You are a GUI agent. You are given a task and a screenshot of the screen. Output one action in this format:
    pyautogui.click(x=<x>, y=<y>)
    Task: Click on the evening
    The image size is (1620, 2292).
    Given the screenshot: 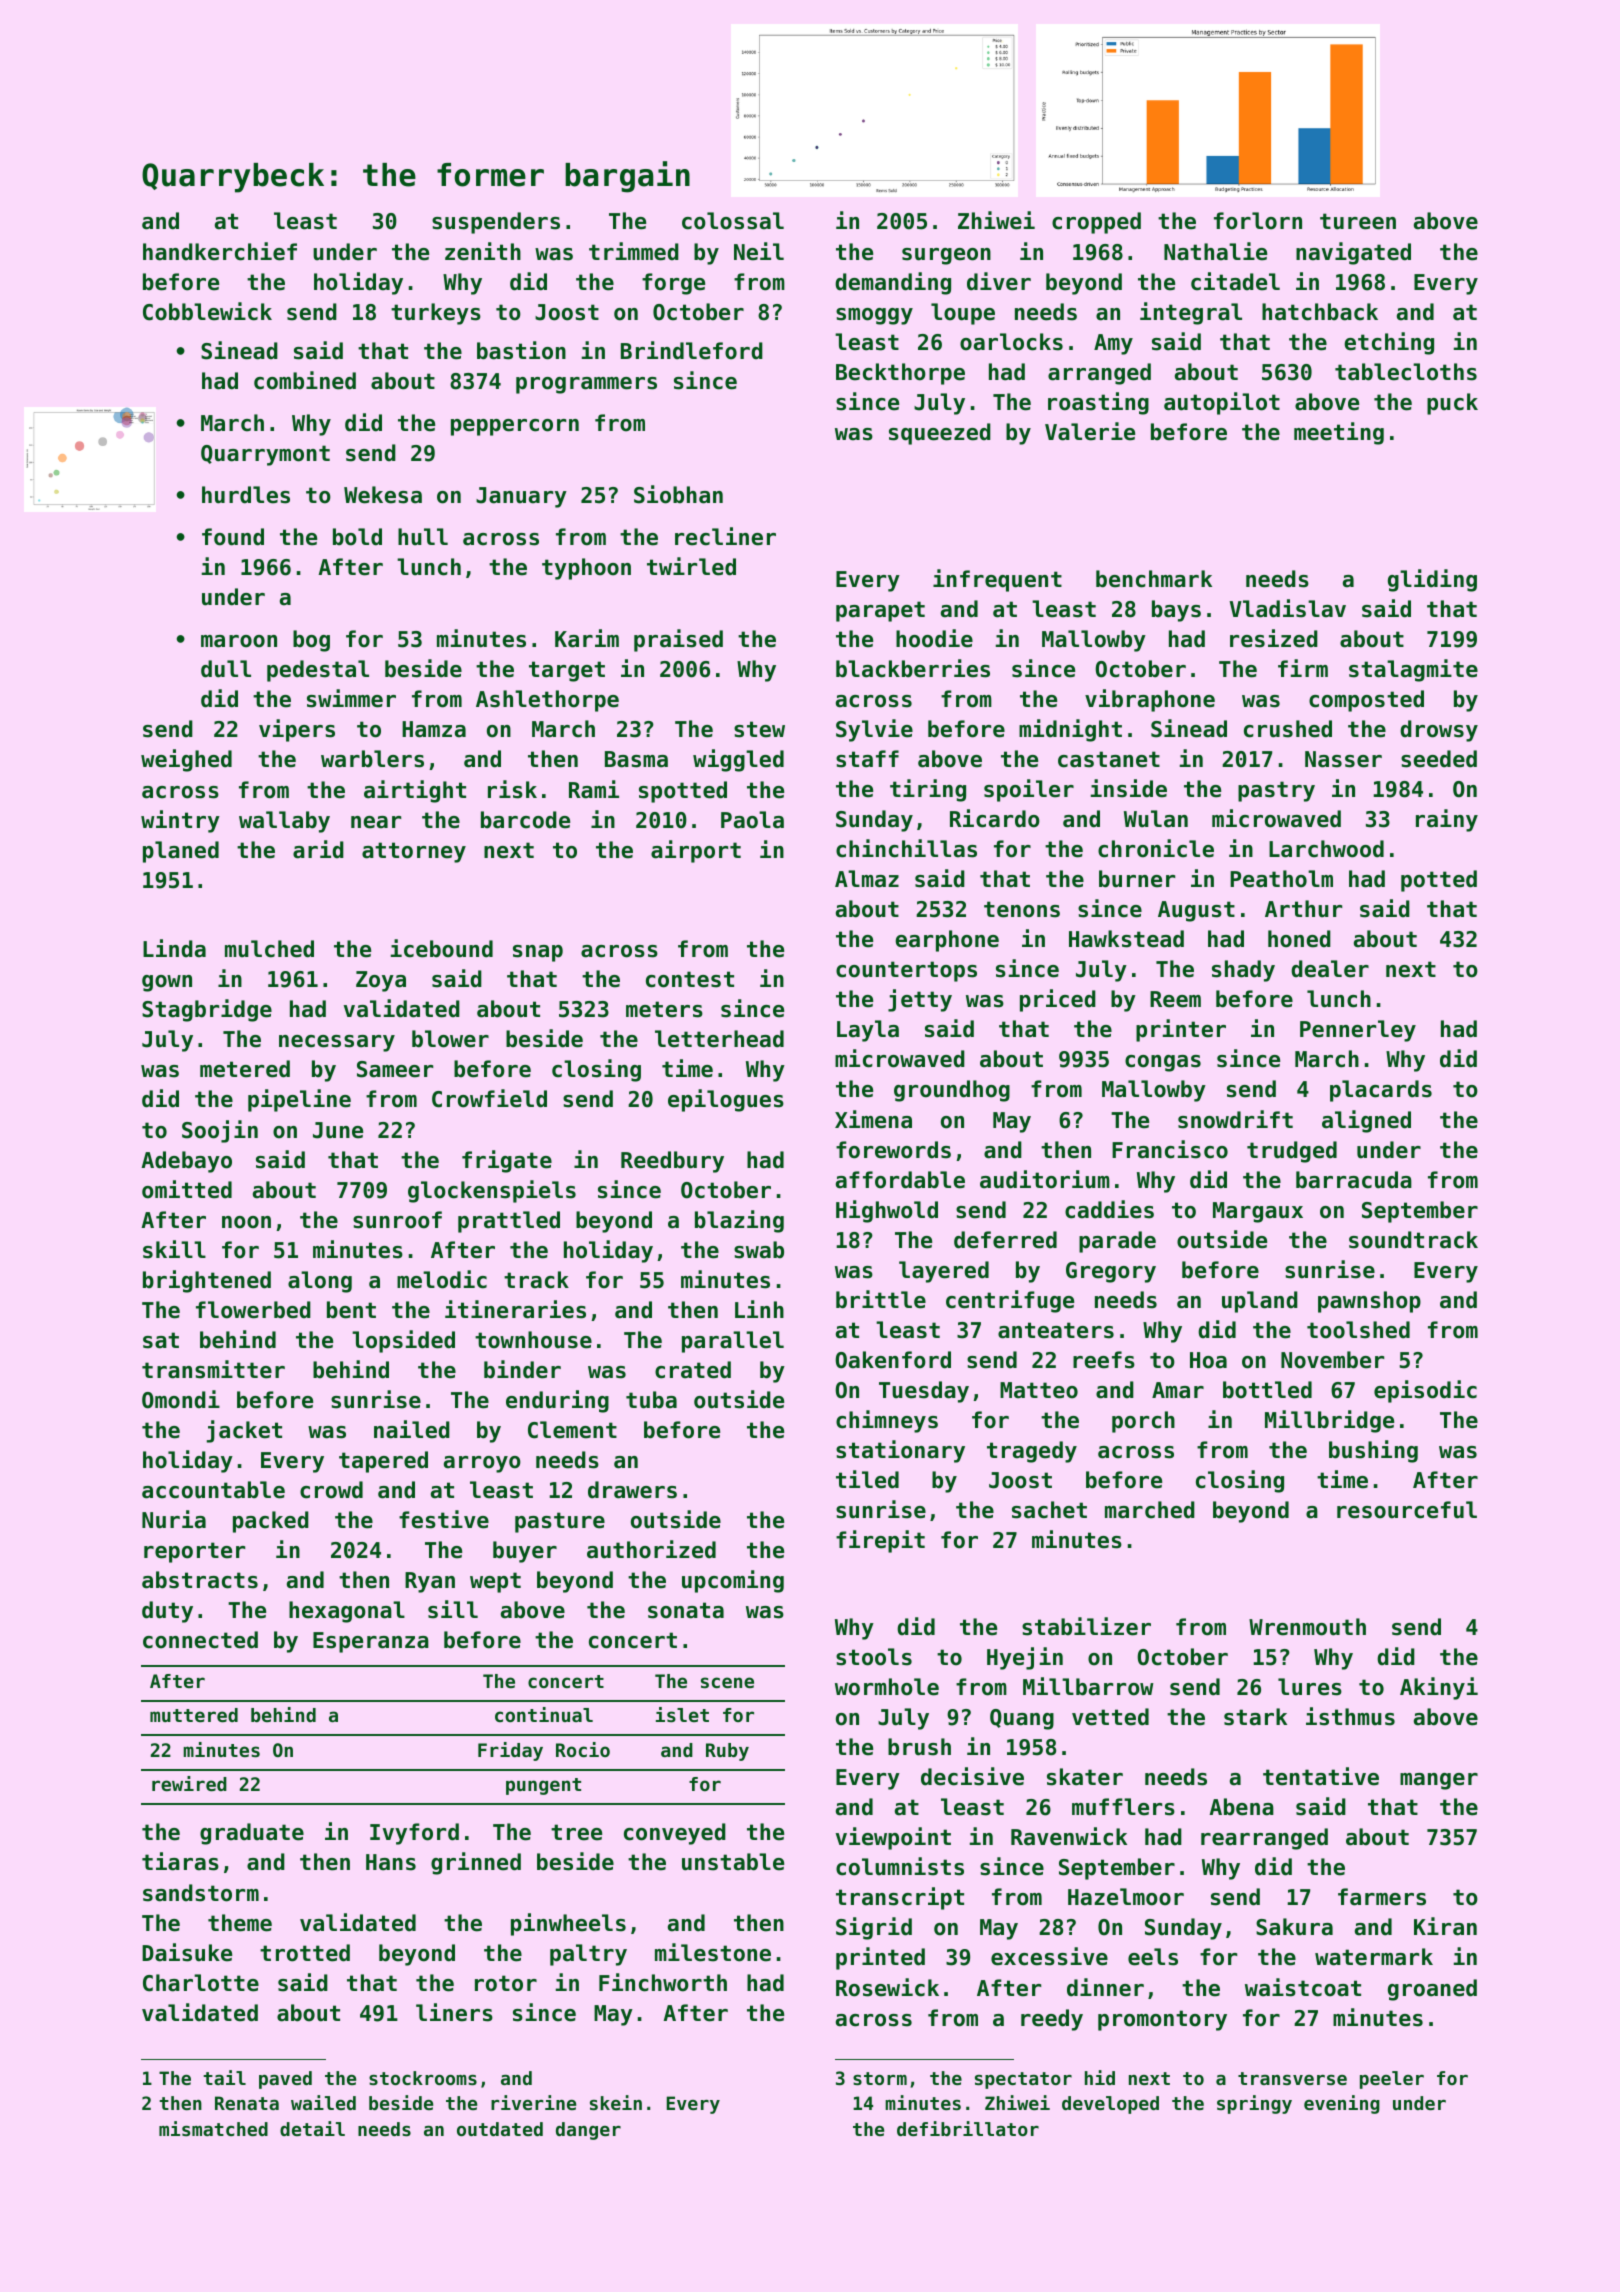 What is the action you would take?
    pyautogui.click(x=1342, y=2104)
